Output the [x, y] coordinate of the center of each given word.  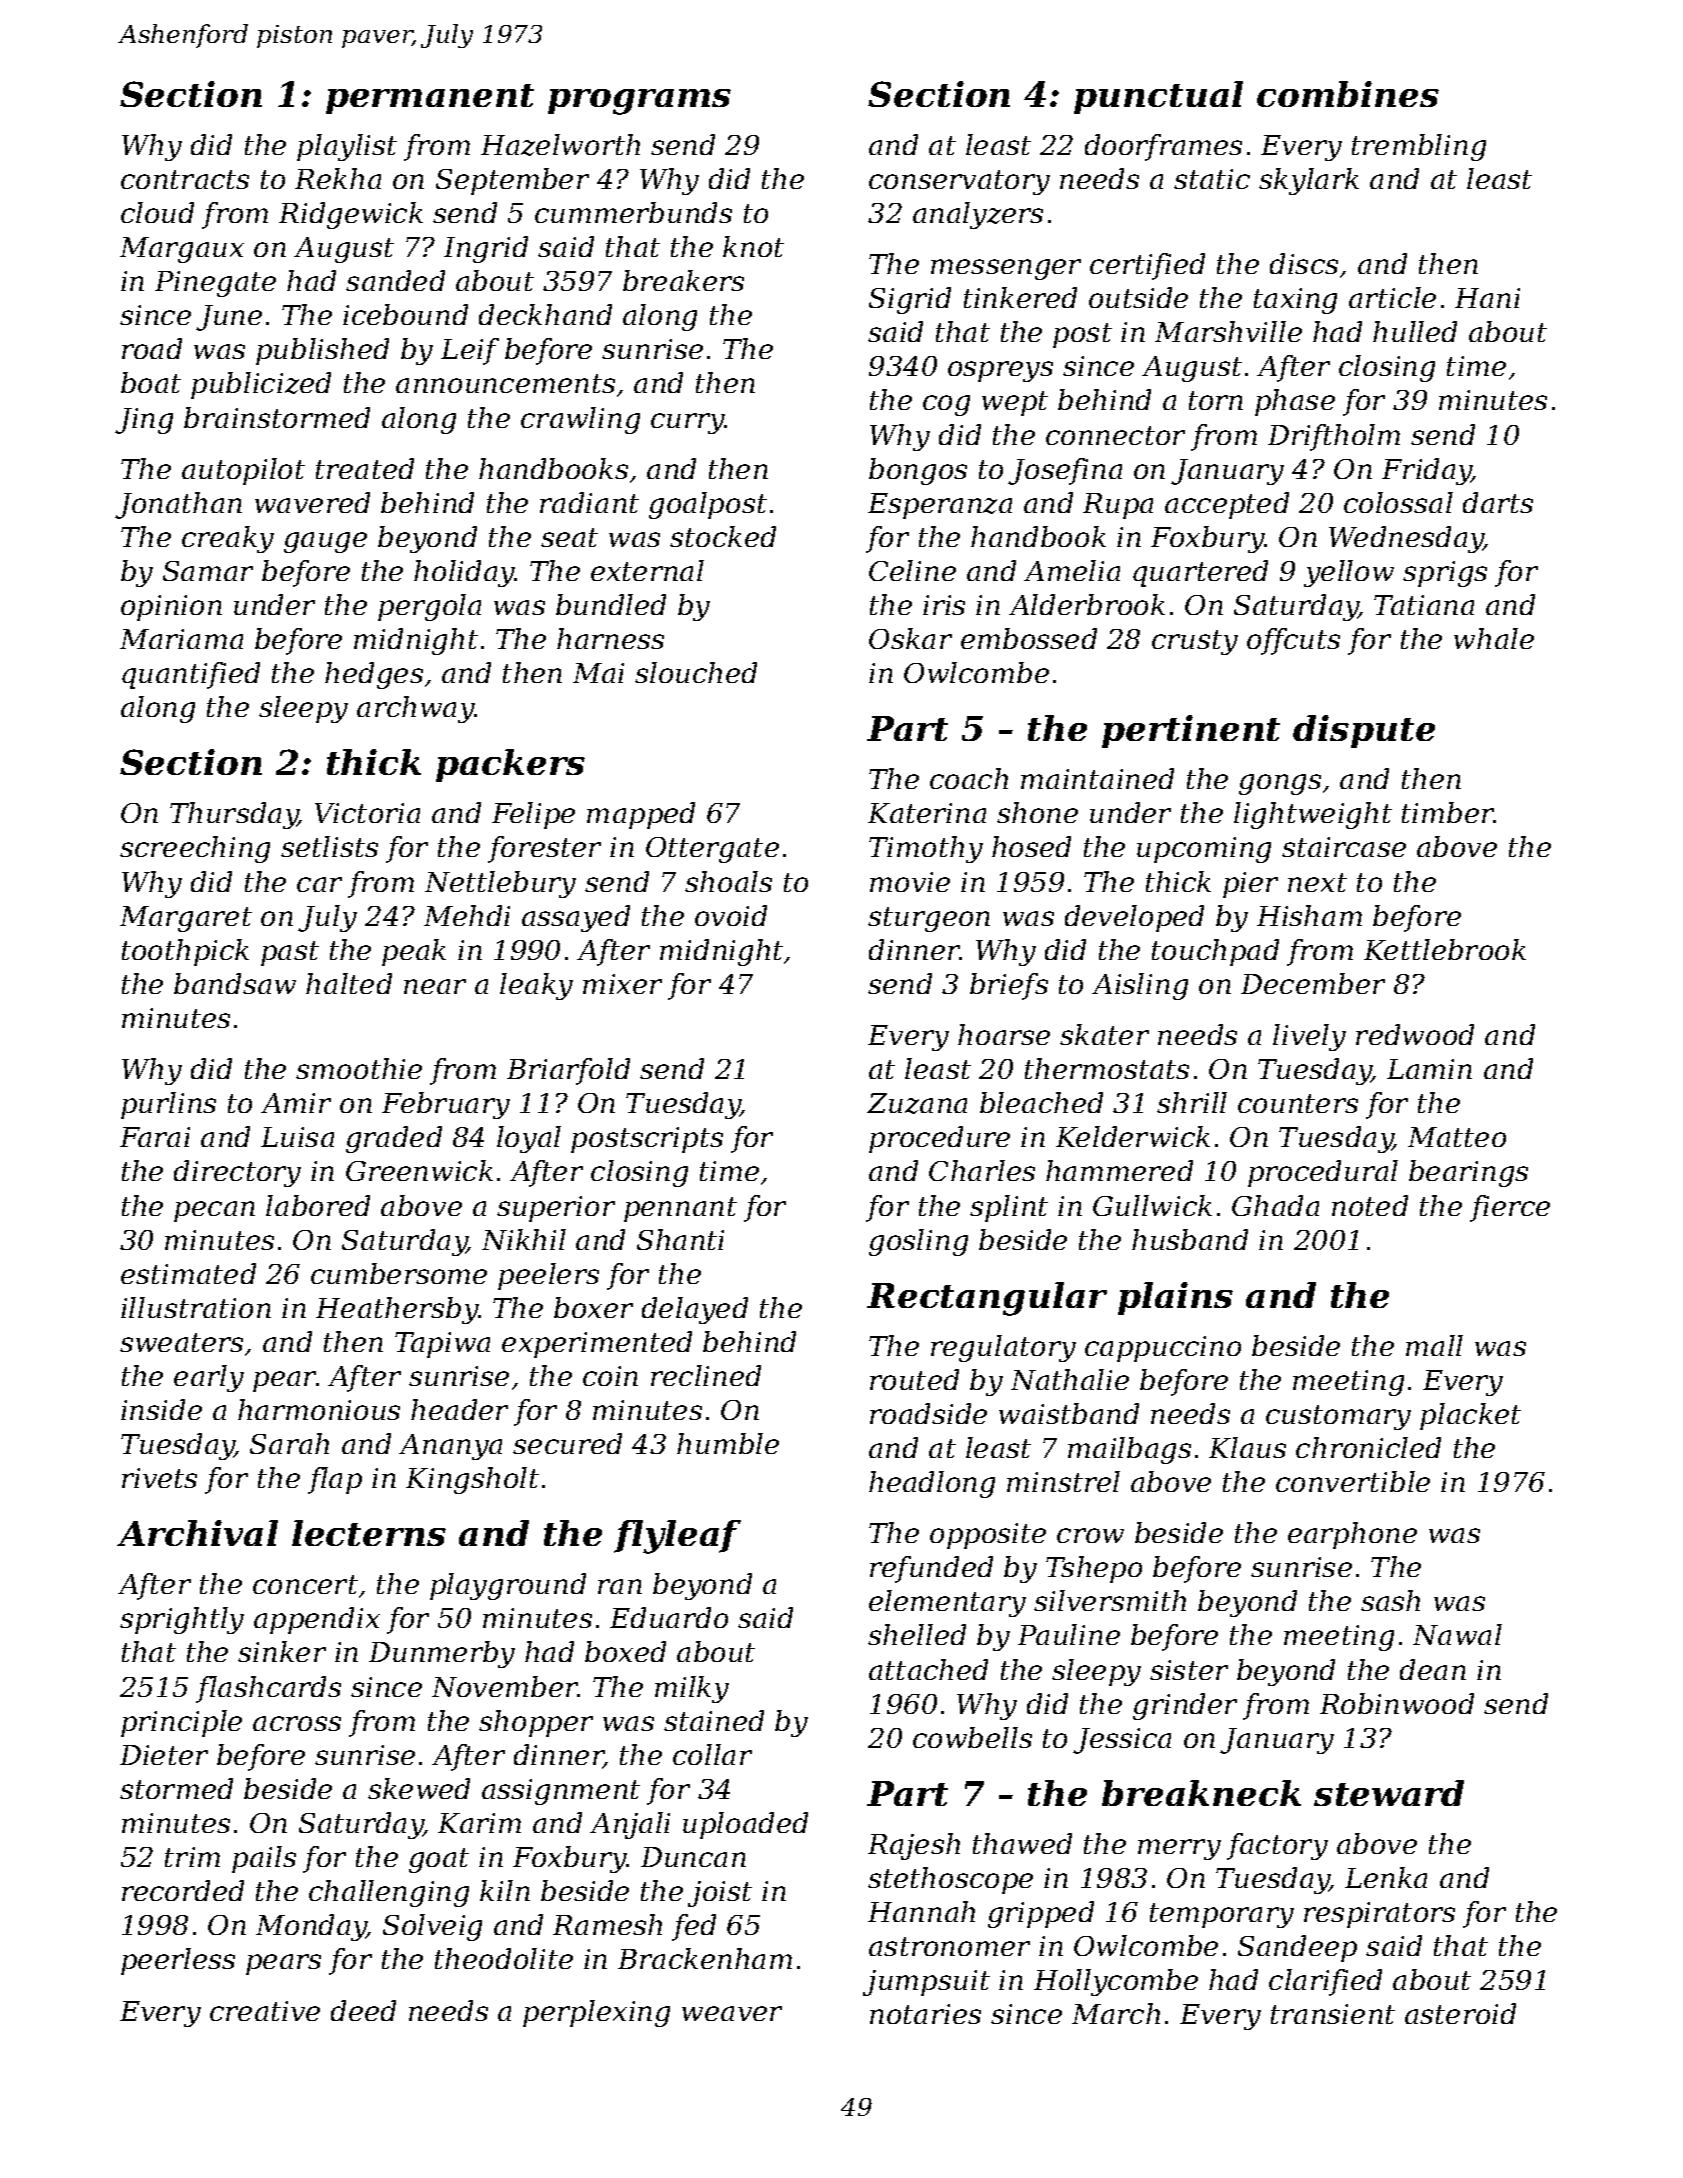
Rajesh [914, 1846]
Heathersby [397, 1310]
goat [439, 1860]
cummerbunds [633, 212]
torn [1216, 400]
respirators [1379, 1915]
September [512, 181]
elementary [947, 1603]
